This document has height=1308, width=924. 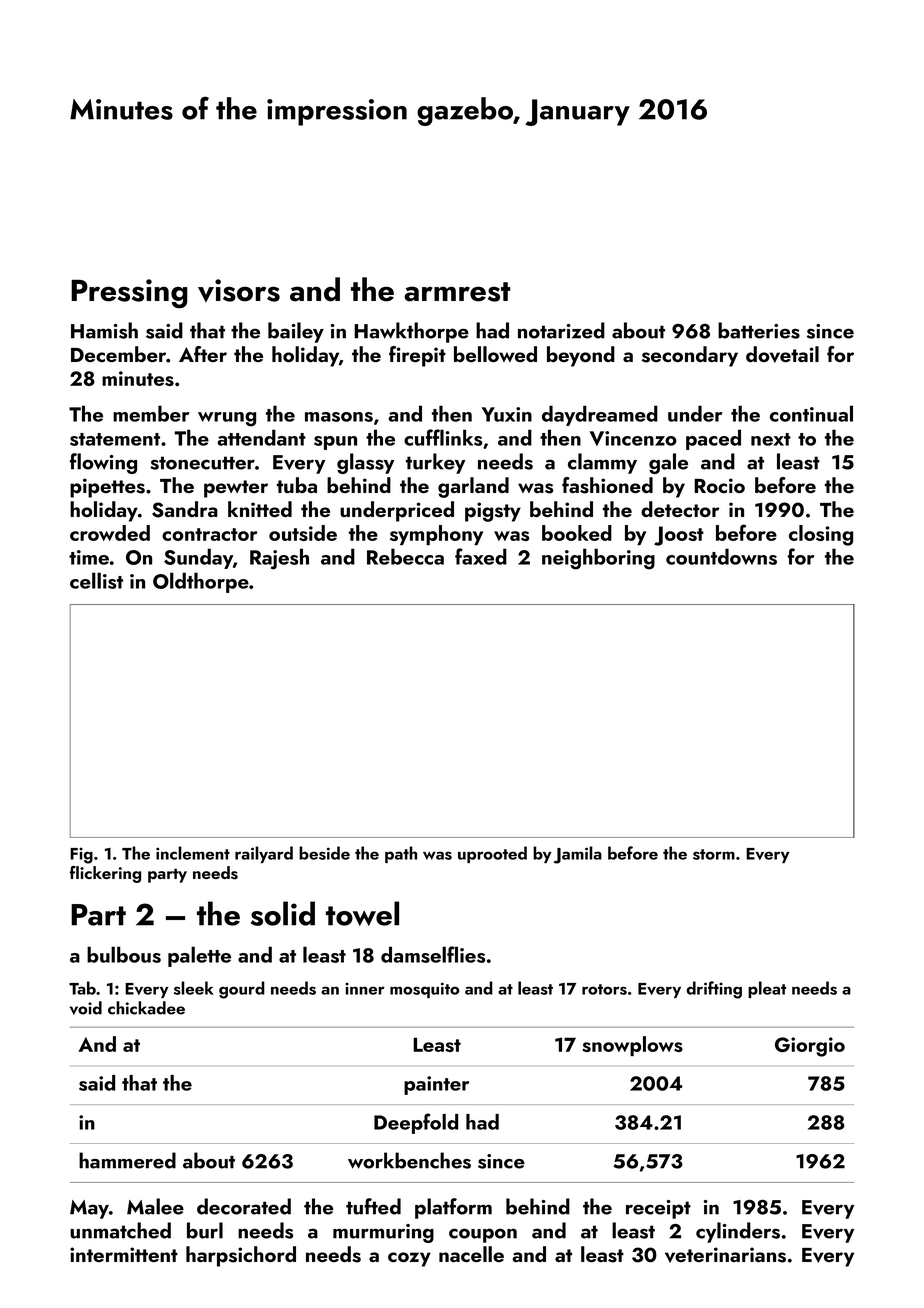 I want to click on drifting, so click(x=714, y=990).
